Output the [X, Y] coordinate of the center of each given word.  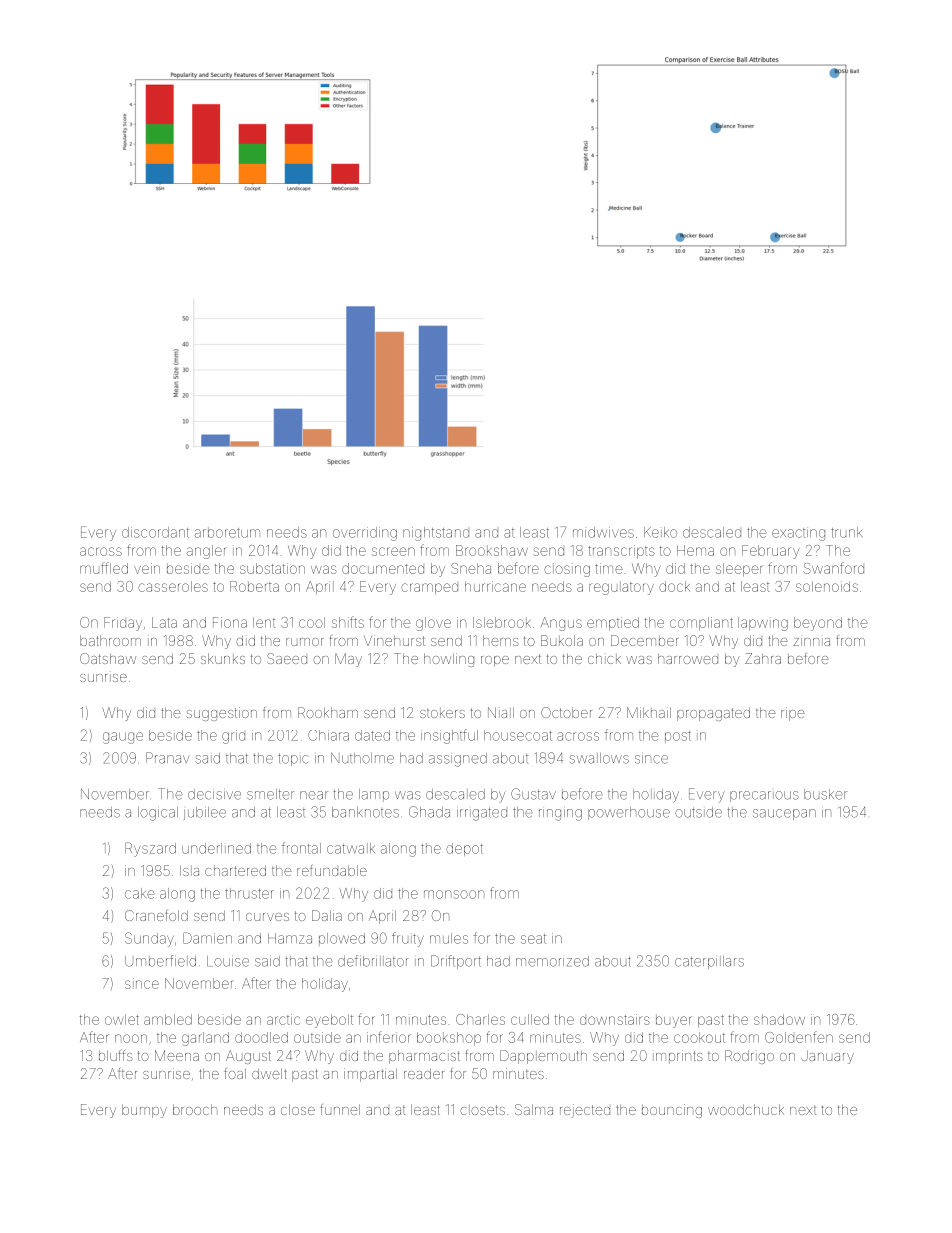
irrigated [482, 814]
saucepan [784, 814]
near [314, 795]
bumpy [144, 1111]
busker [825, 794]
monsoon [454, 894]
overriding [365, 534]
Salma [534, 1109]
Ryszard [150, 849]
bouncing [672, 1111]
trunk [846, 532]
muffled [104, 568]
